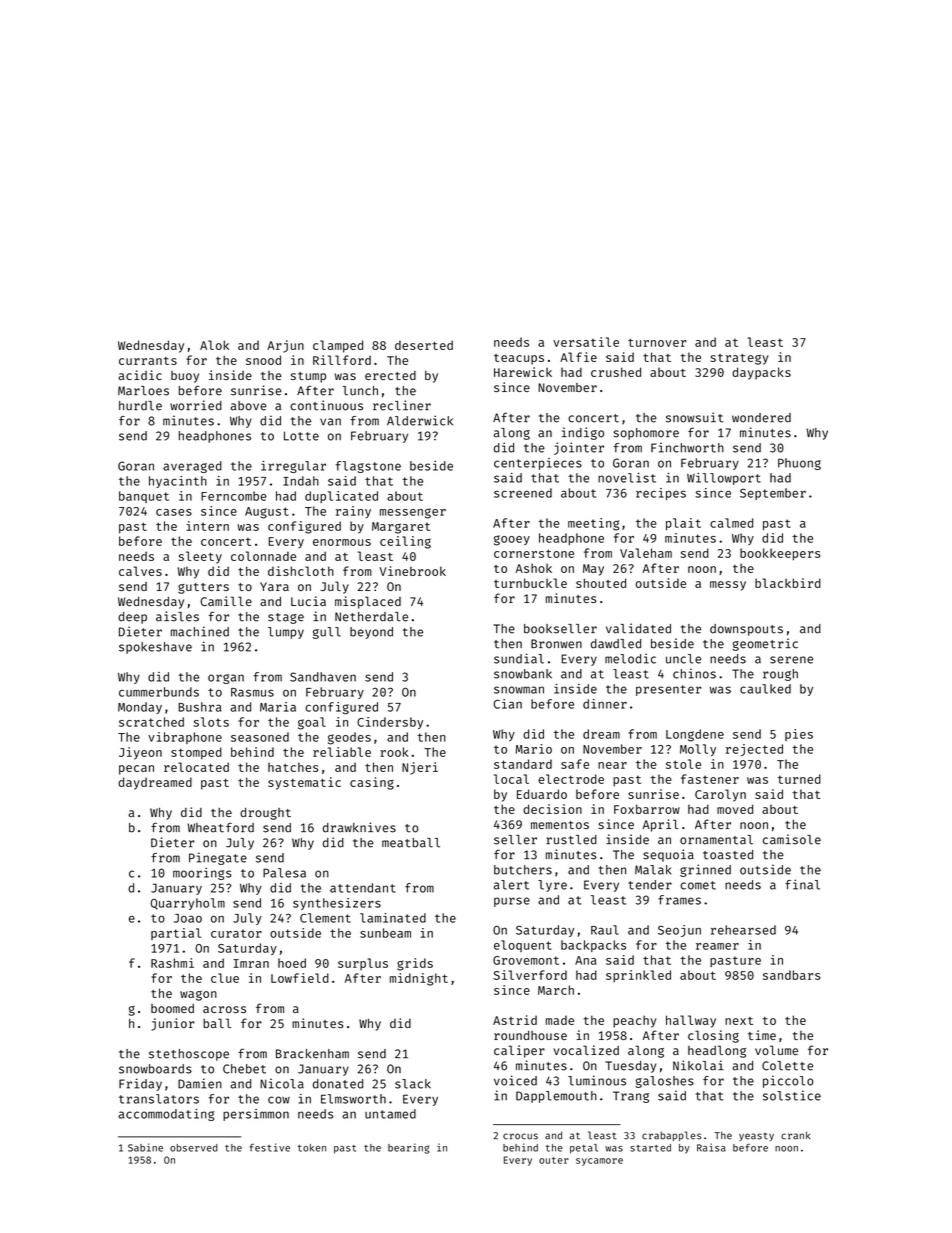  I want to click on vibraphone, so click(185, 738).
